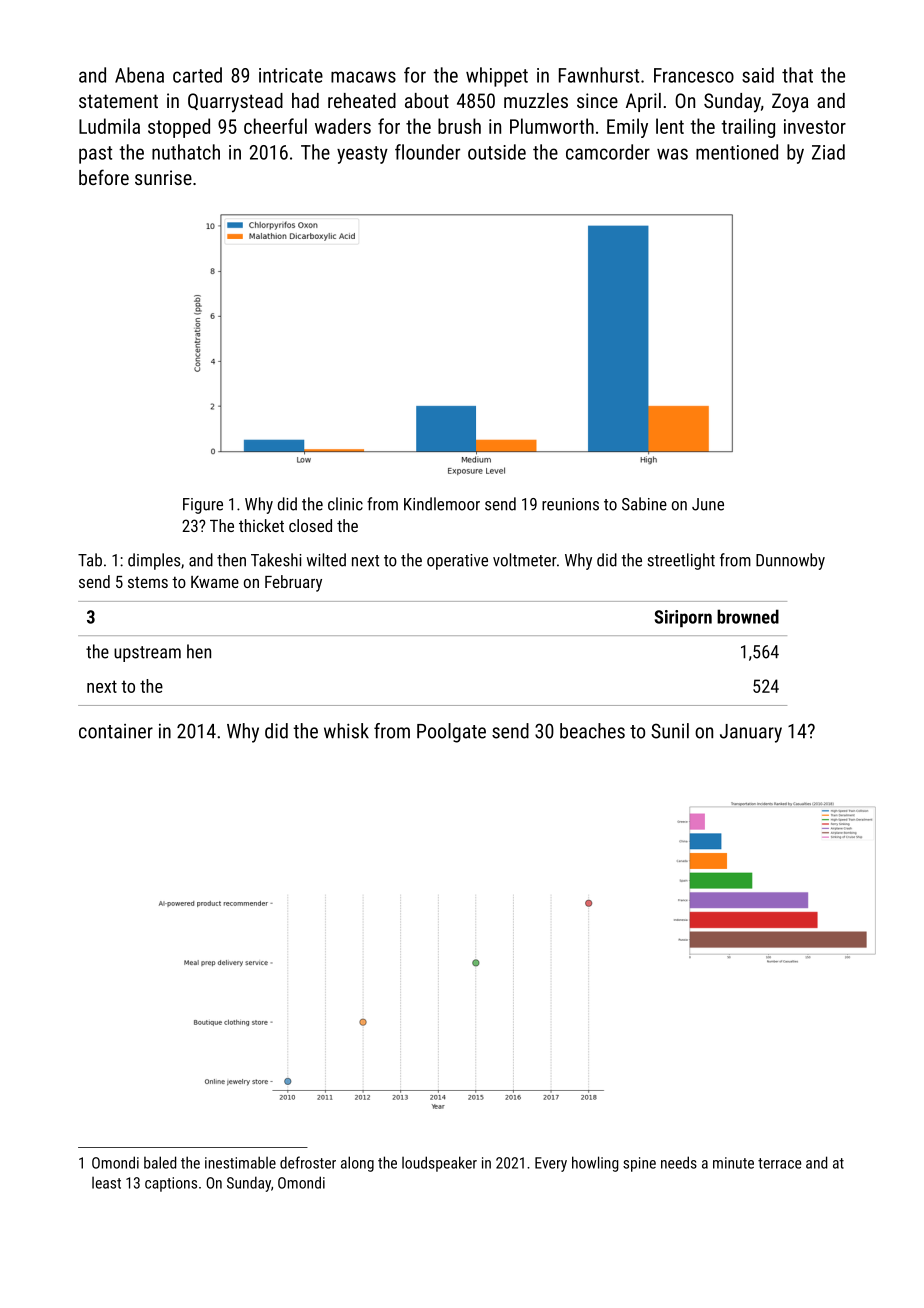 This document has height=1308, width=924. Describe the element at coordinates (779, 1163) in the document. I see `terrace` at that location.
